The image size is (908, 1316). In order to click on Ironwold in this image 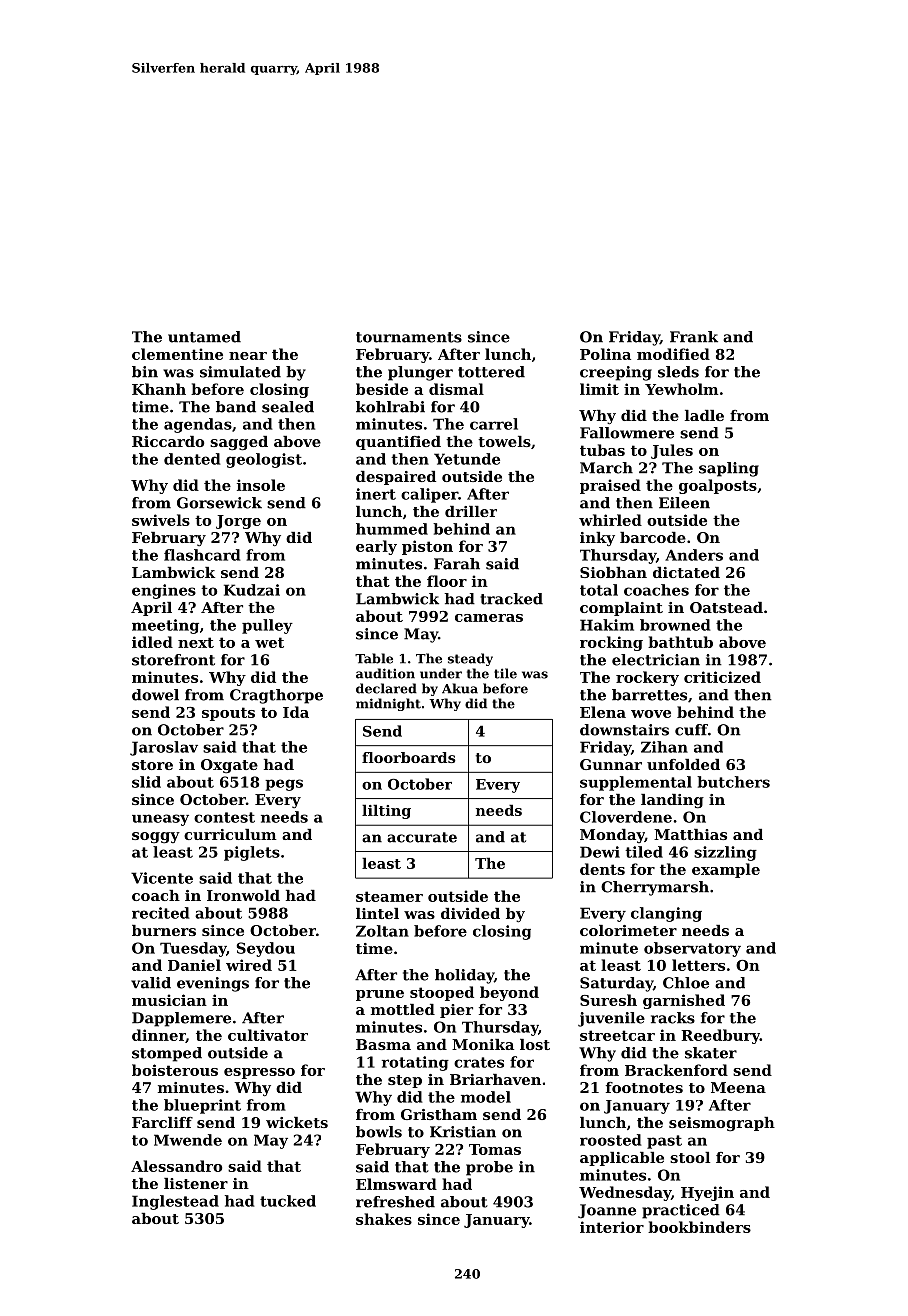, I will do `click(243, 895)`.
